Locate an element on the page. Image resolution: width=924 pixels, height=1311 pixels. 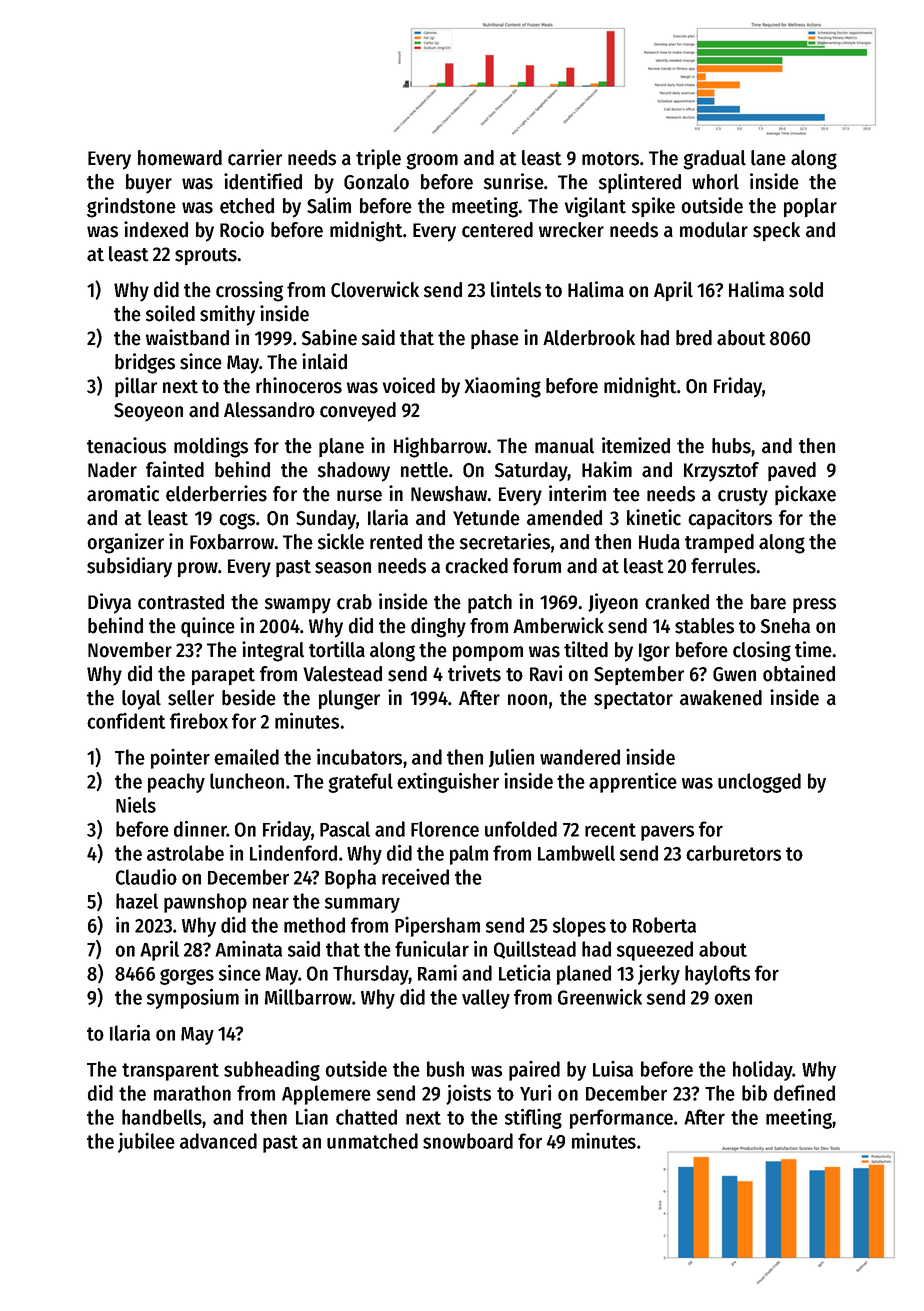
carrier is located at coordinates (255, 157).
